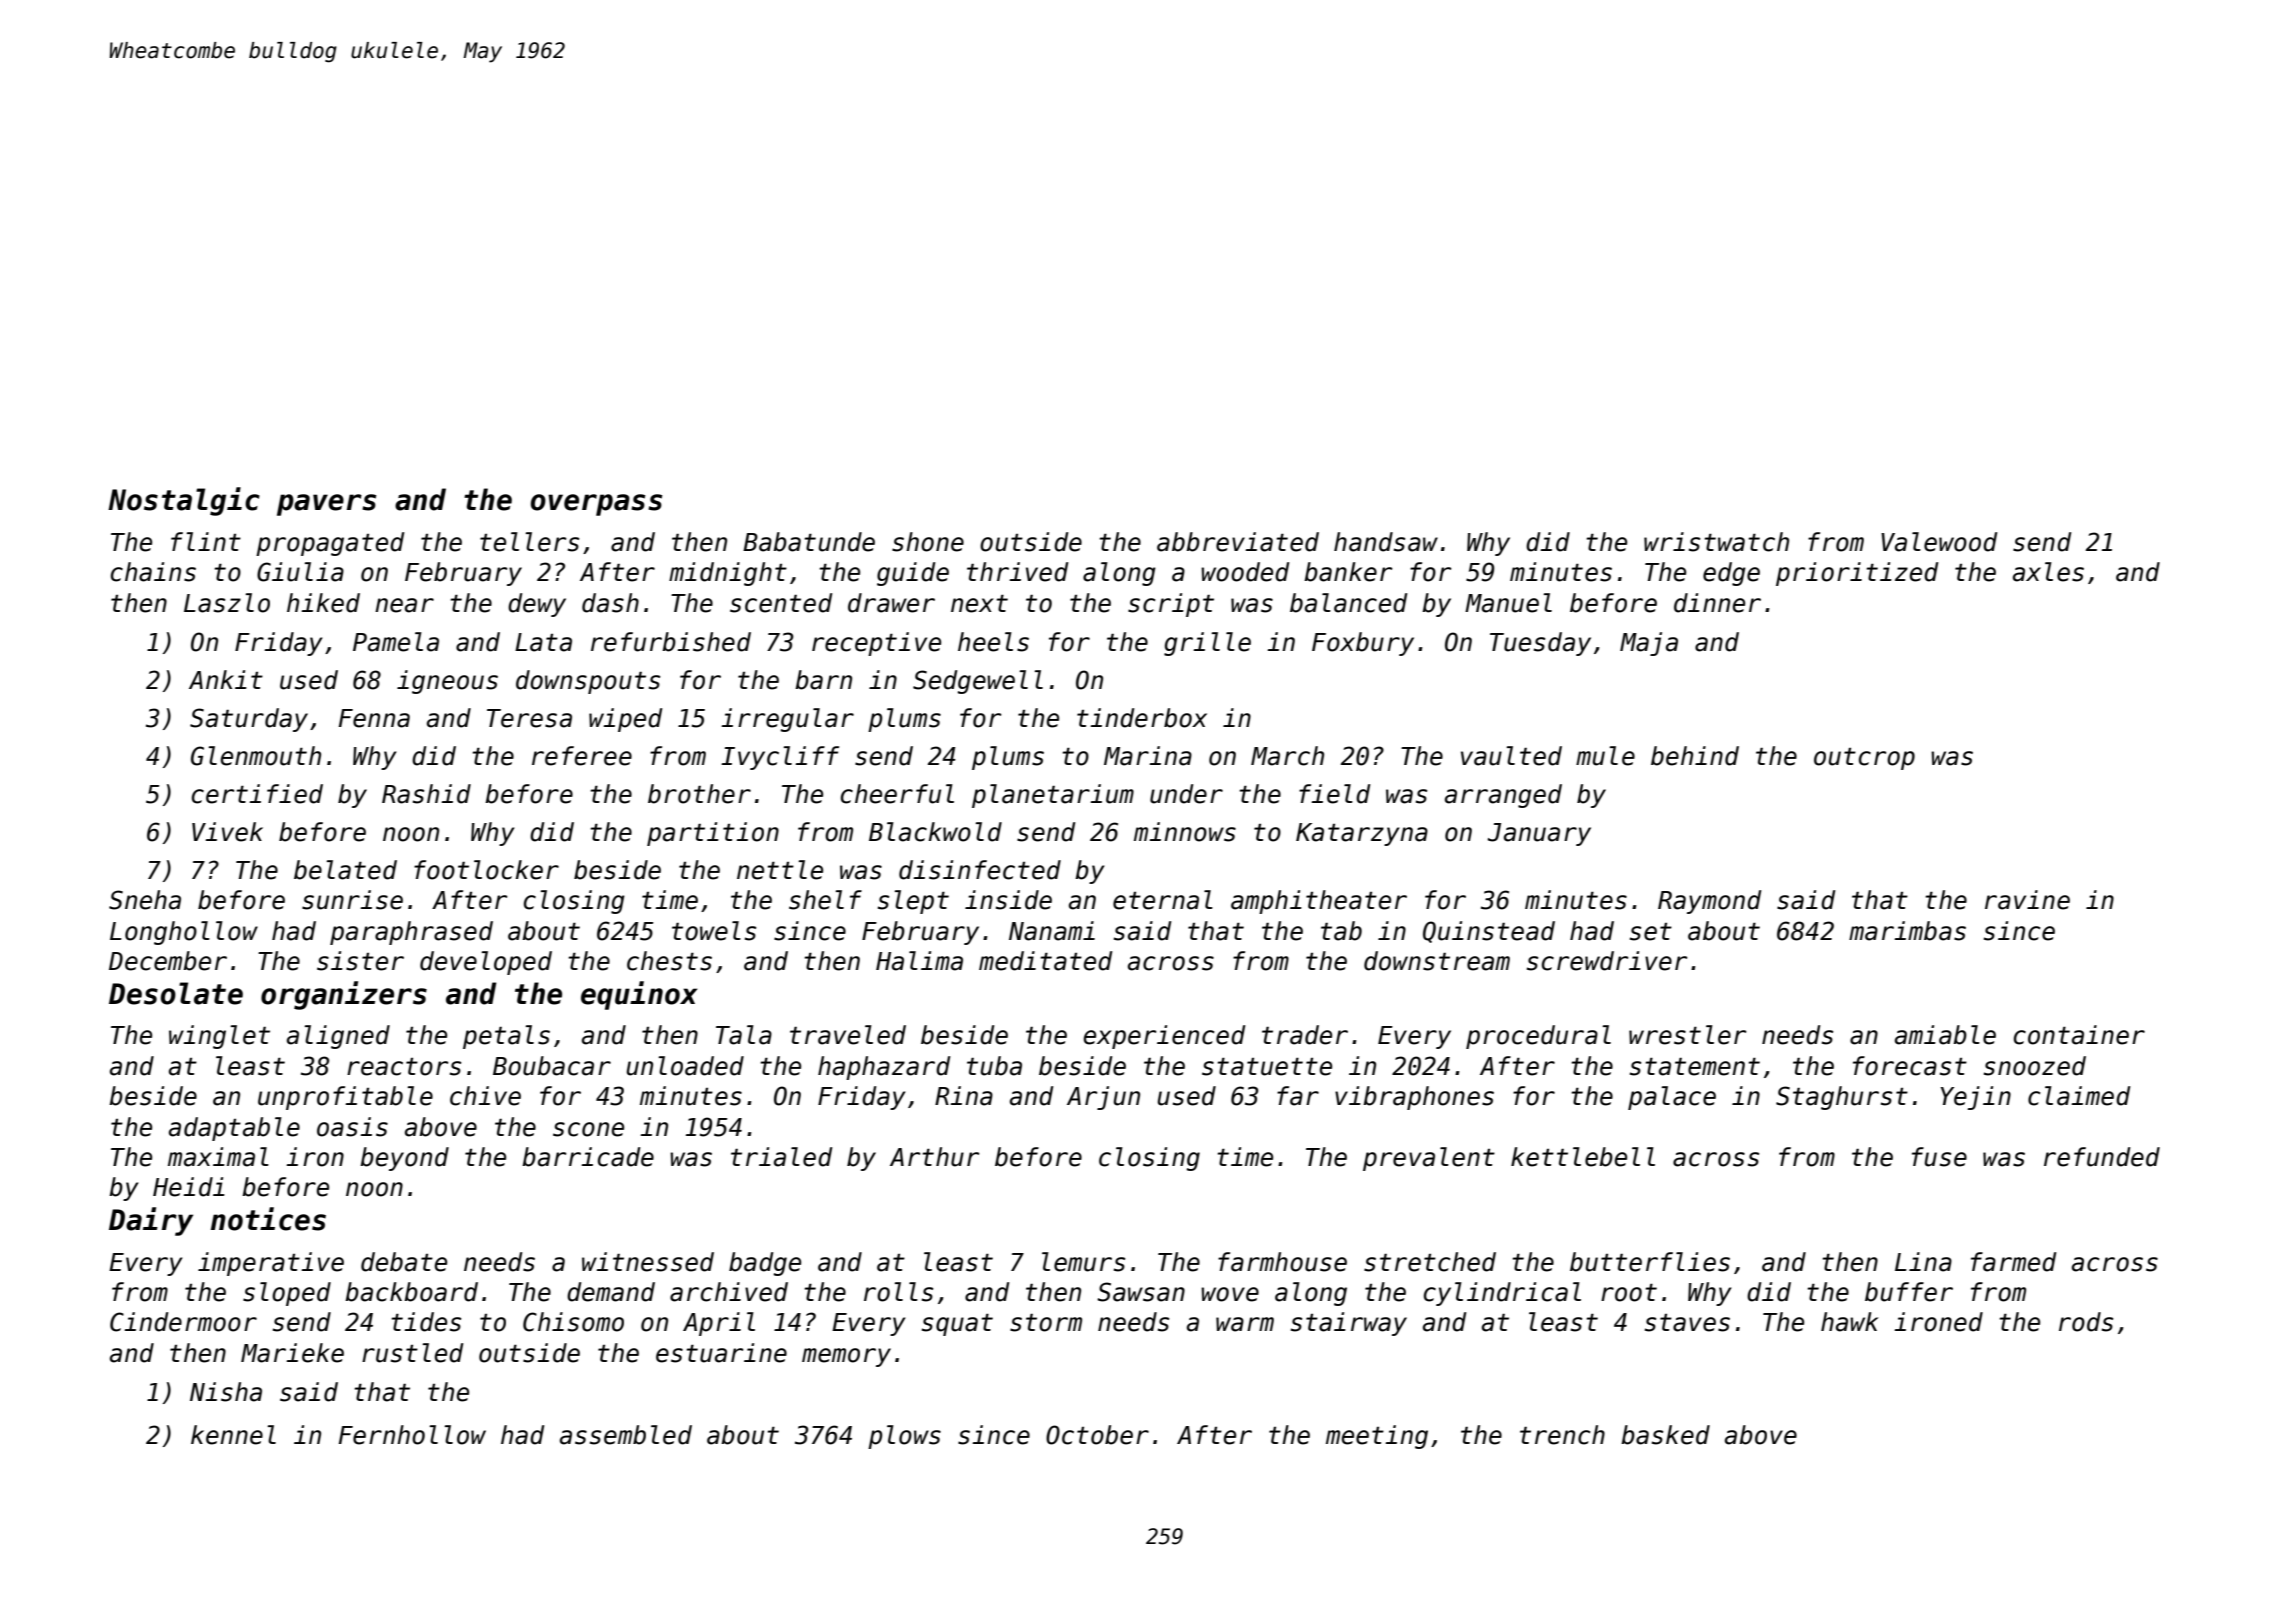 The image size is (2292, 1620). I want to click on axles, so click(2048, 572).
